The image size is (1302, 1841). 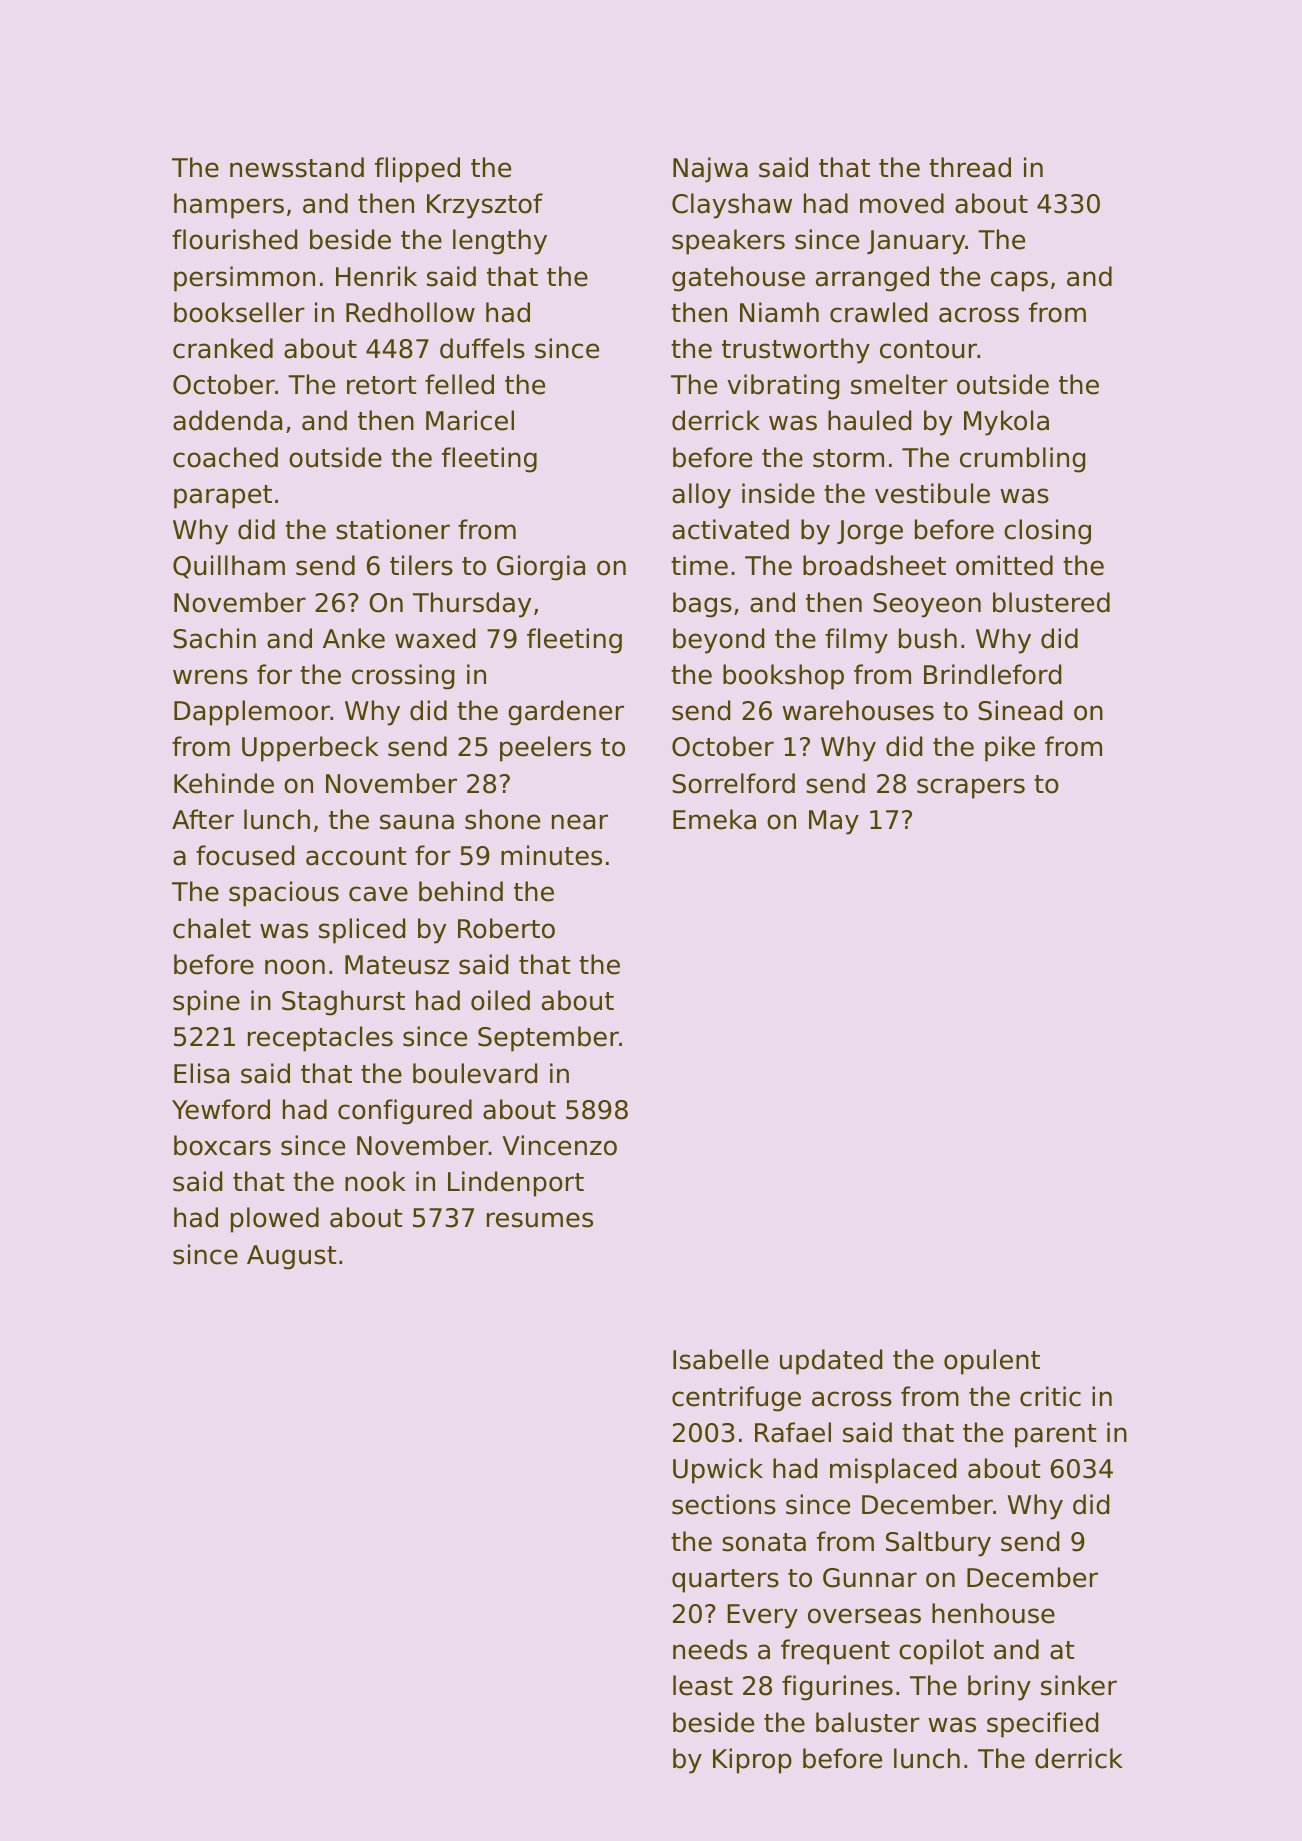 What do you see at coordinates (234, 239) in the screenshot?
I see `flourished` at bounding box center [234, 239].
